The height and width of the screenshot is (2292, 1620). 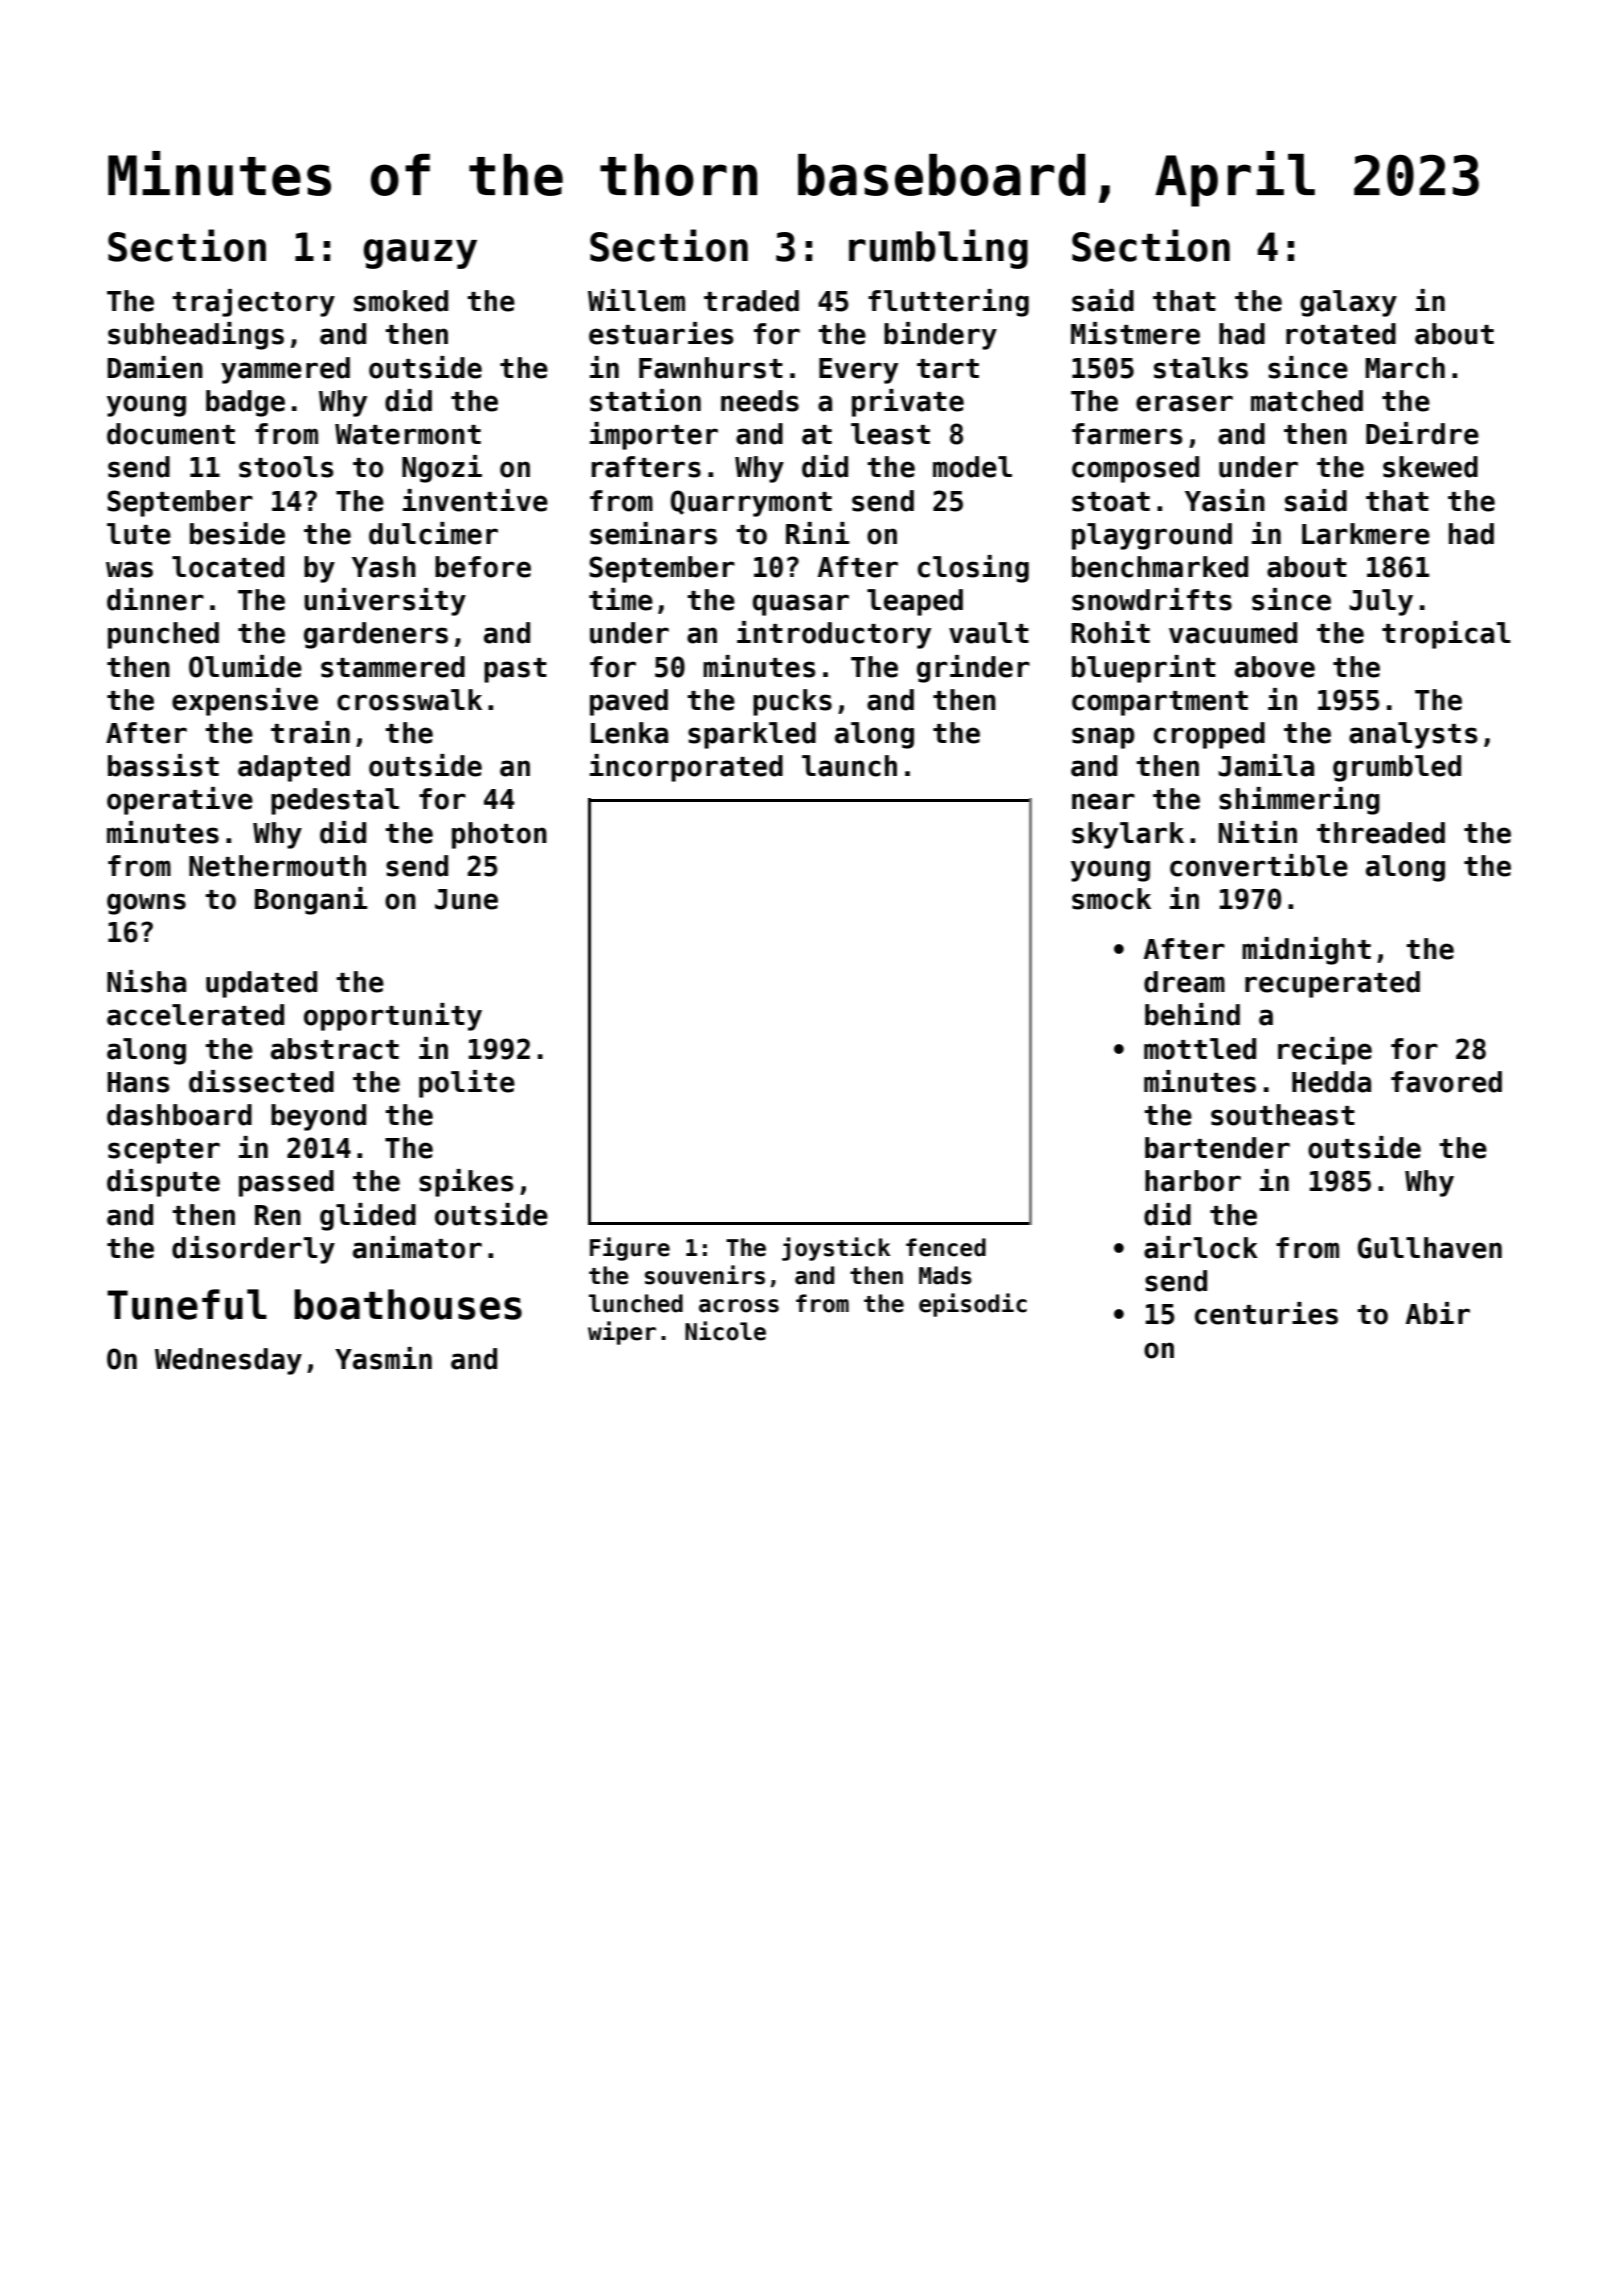 What do you see at coordinates (515, 670) in the screenshot?
I see `past` at bounding box center [515, 670].
